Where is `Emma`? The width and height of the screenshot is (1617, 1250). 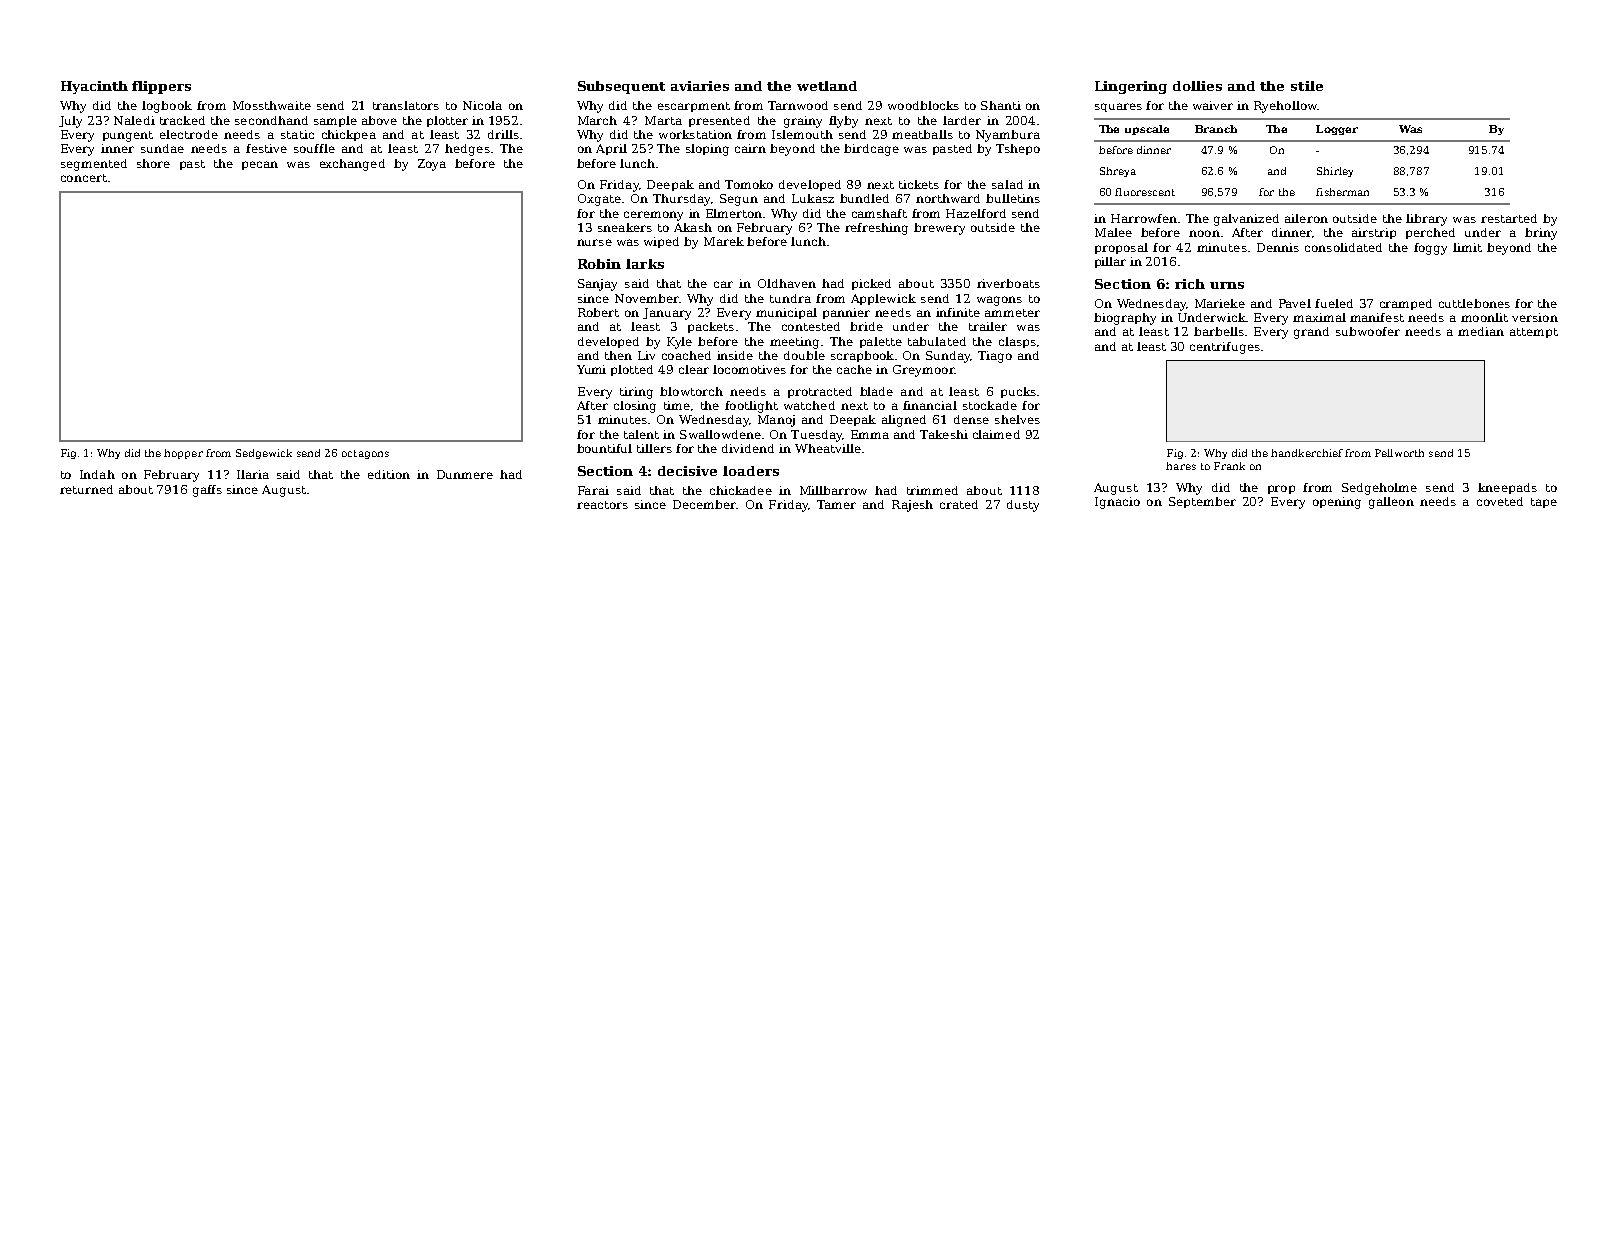 Emma is located at coordinates (870, 434).
